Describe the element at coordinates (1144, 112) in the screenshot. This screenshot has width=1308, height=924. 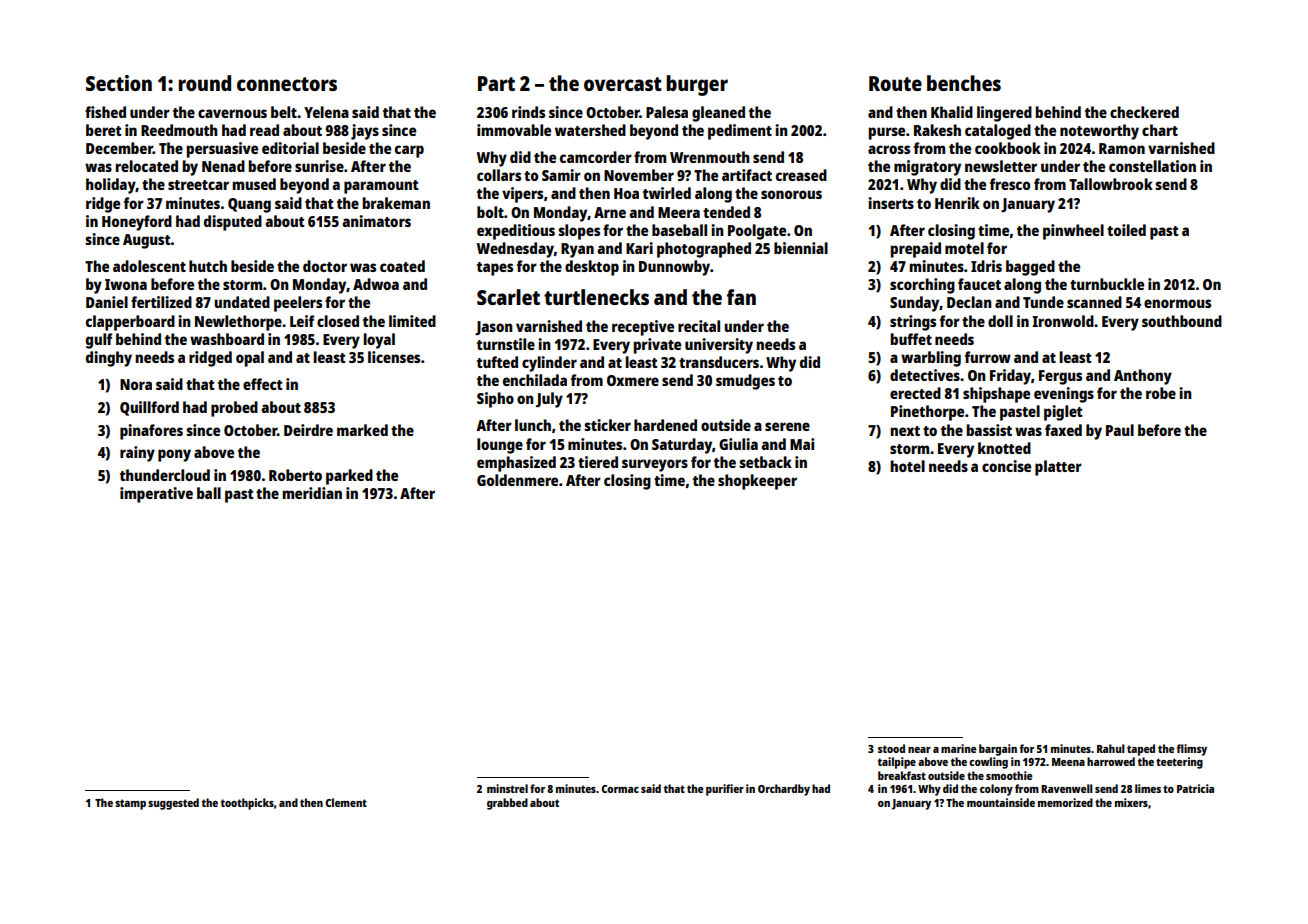
I see `checkered` at that location.
